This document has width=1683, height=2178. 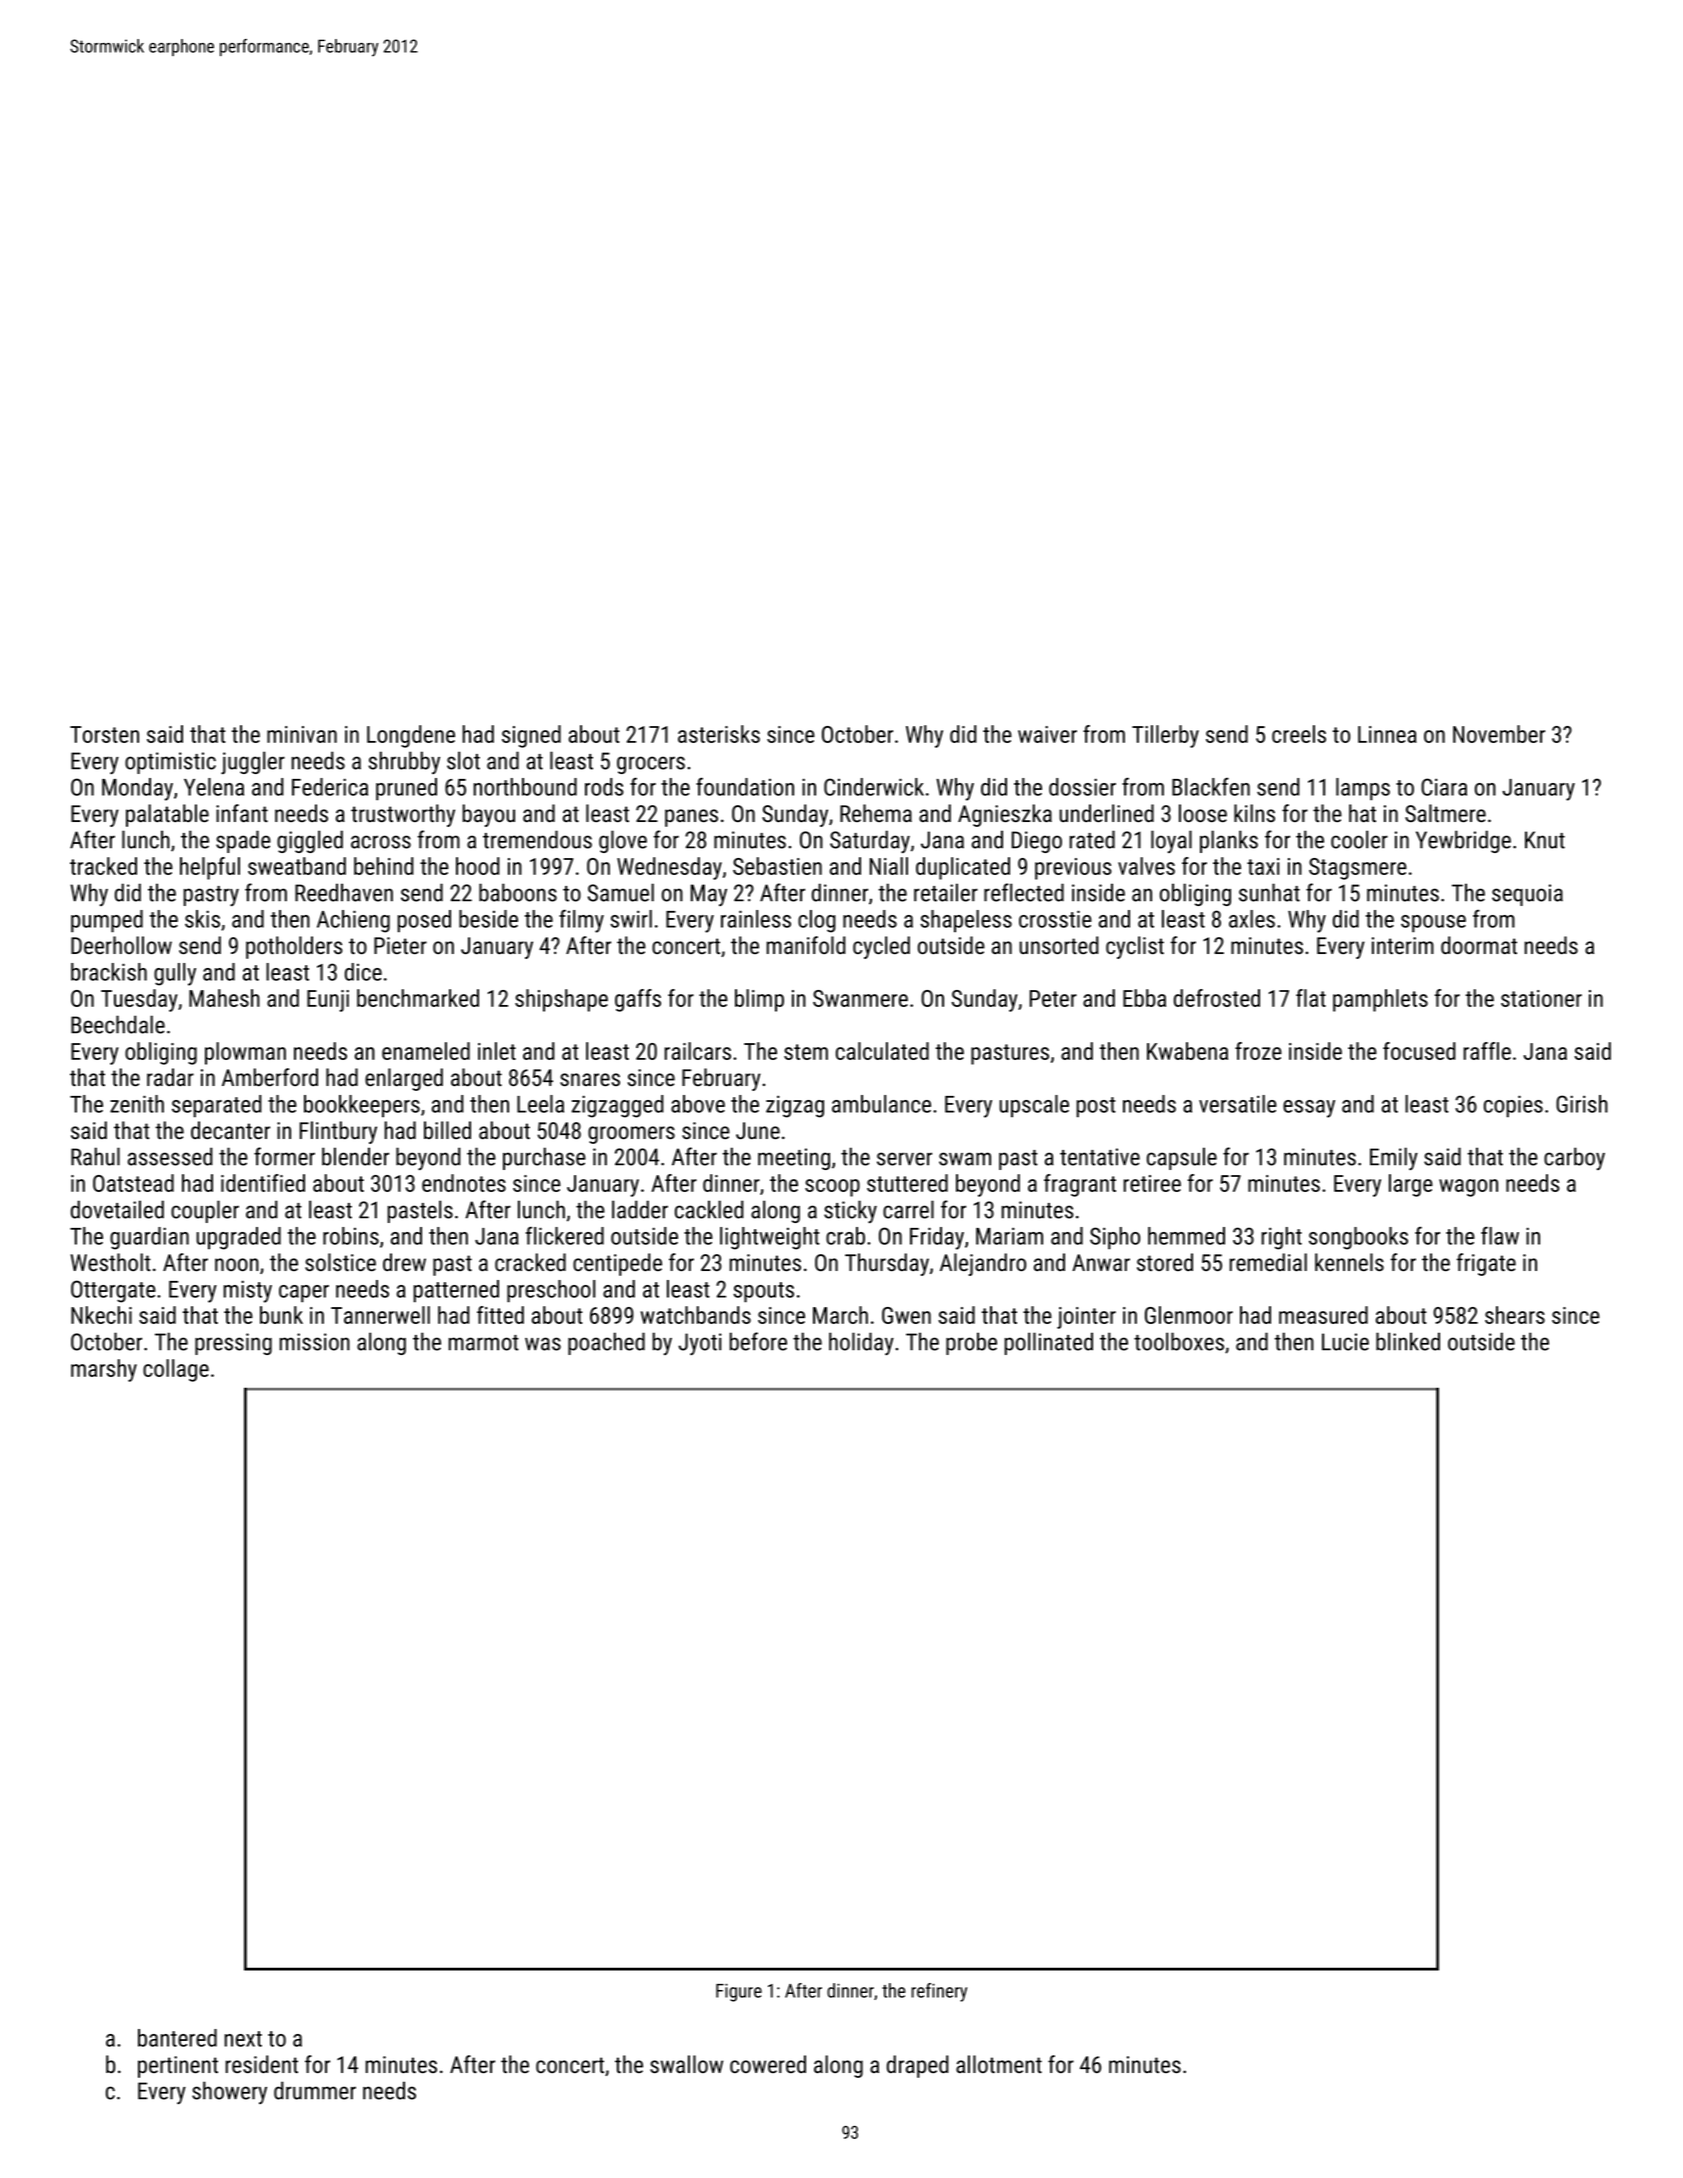 I want to click on refinery, so click(x=939, y=1992).
